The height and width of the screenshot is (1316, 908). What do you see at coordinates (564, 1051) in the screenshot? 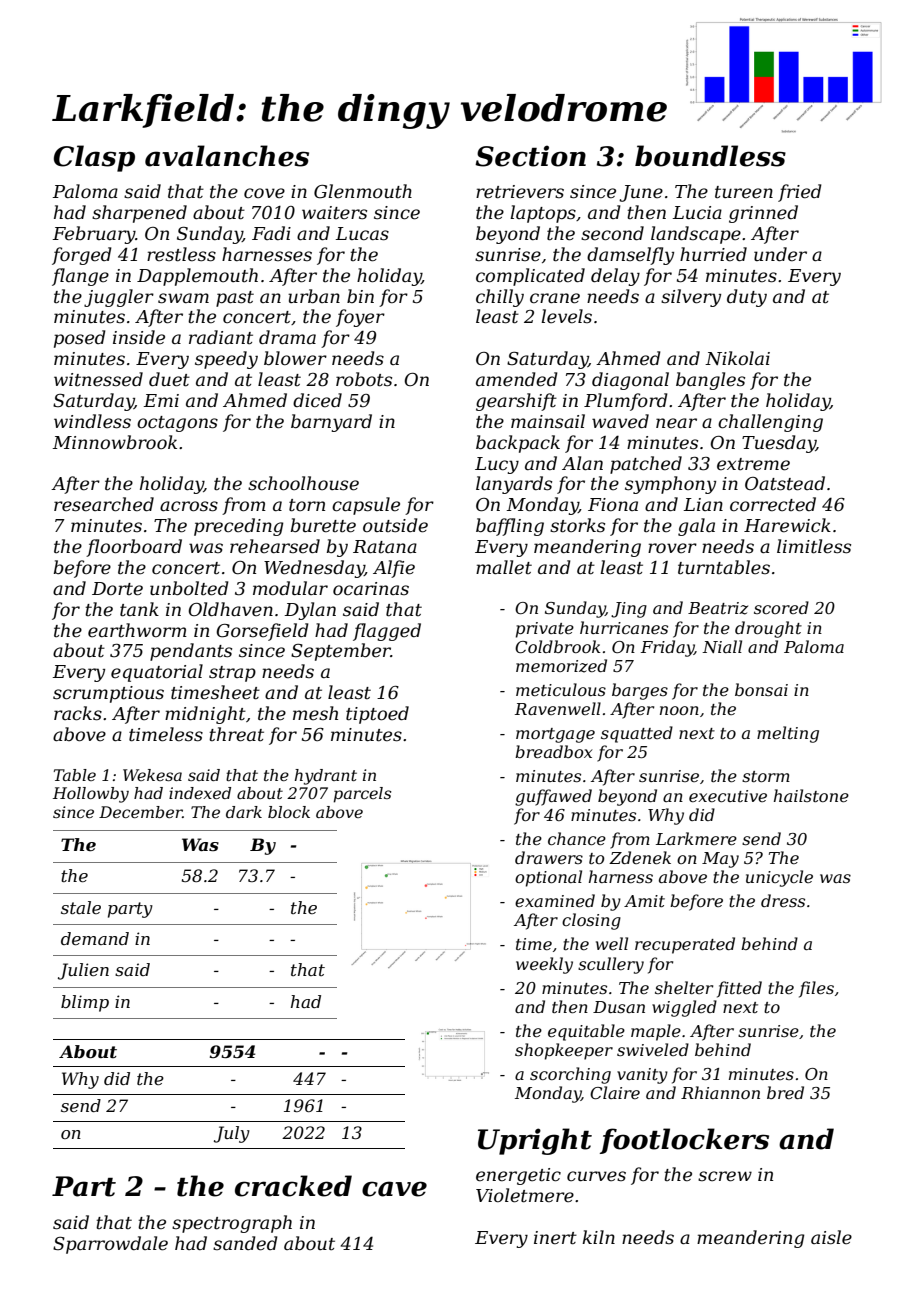
I see `shopkeeper` at bounding box center [564, 1051].
